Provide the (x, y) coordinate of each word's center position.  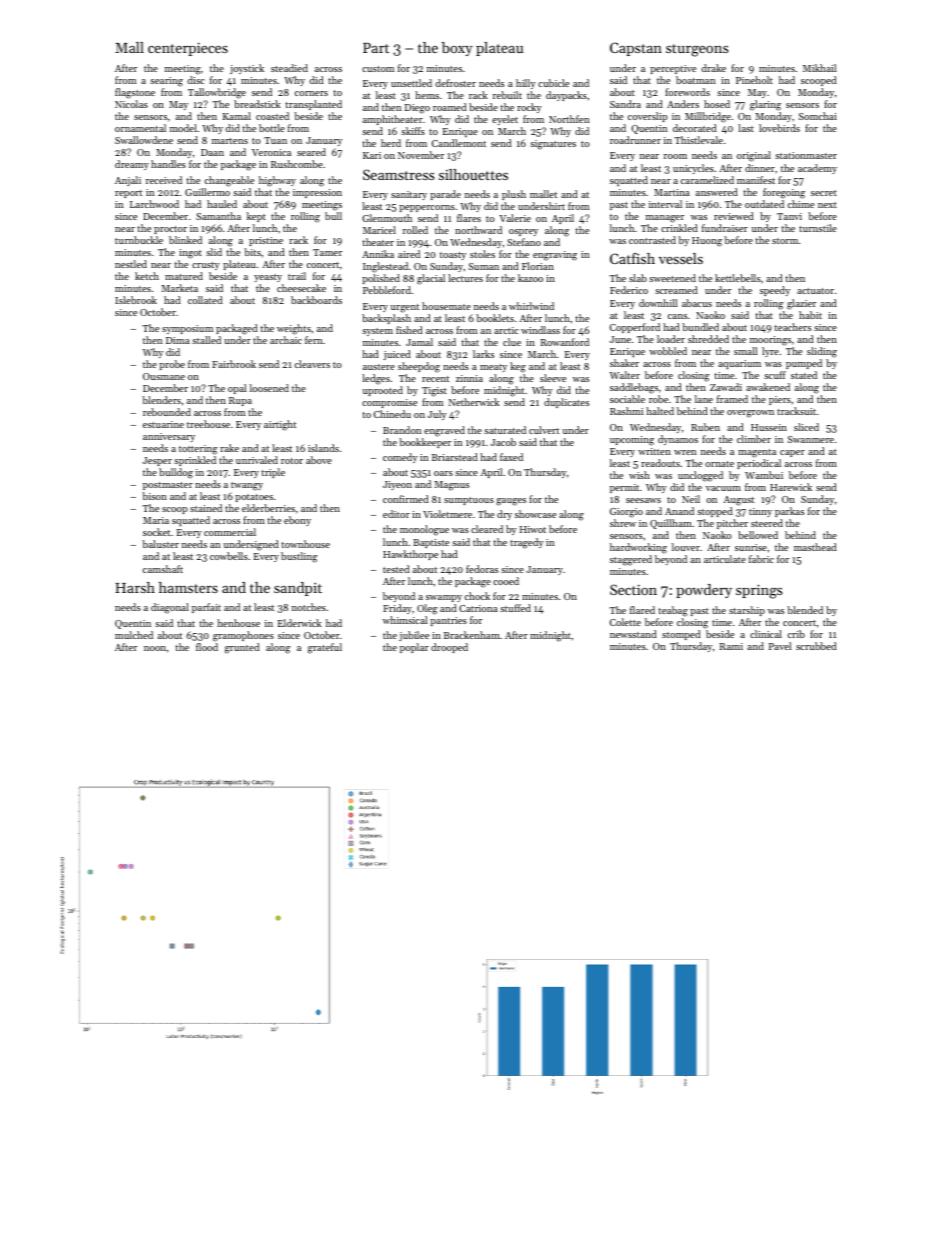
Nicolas (131, 104)
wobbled (668, 351)
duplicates (566, 403)
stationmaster (806, 155)
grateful (325, 648)
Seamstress (398, 174)
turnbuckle (139, 240)
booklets (495, 318)
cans (677, 316)
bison (154, 496)
